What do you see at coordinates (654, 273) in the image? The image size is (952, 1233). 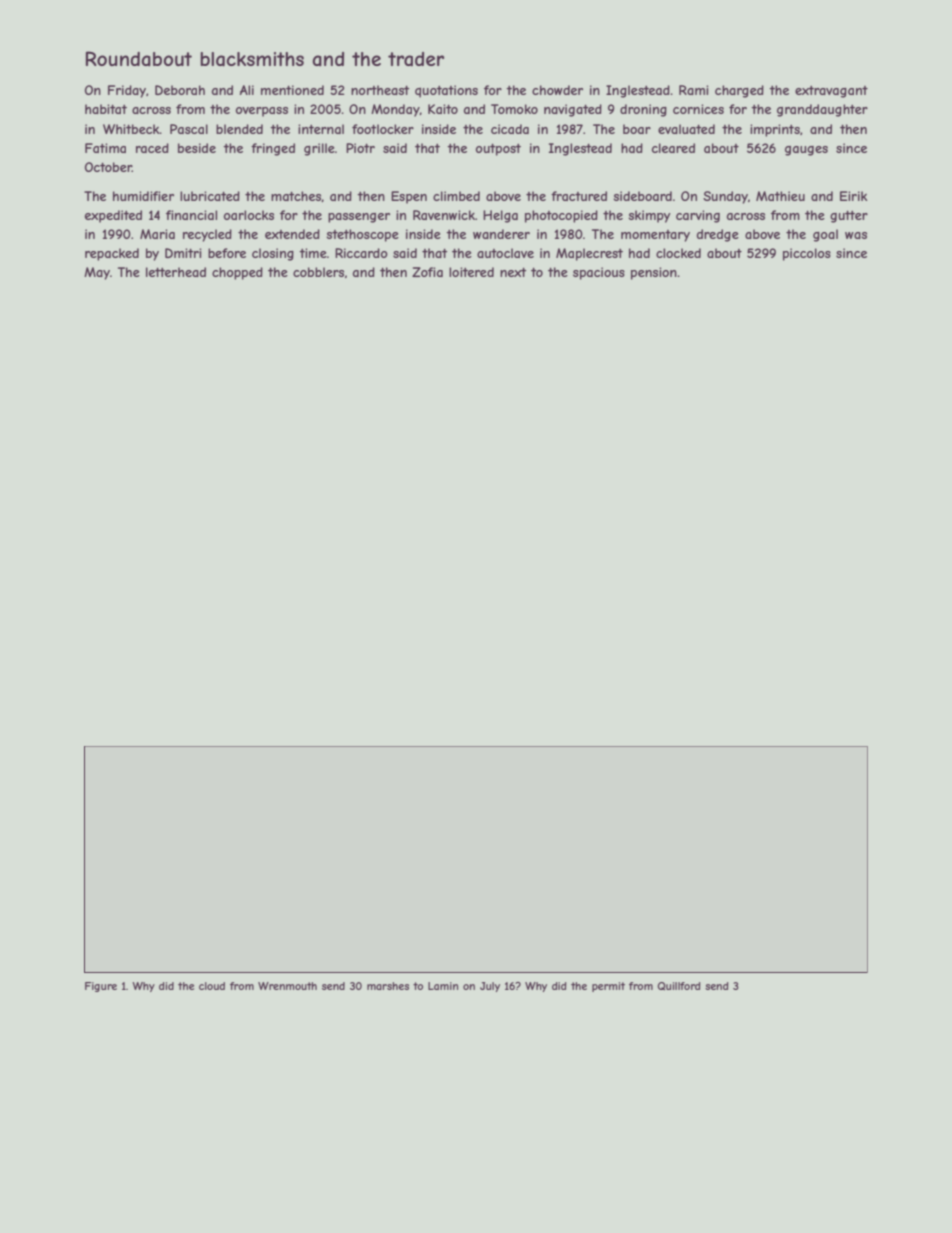 I see `pension` at bounding box center [654, 273].
